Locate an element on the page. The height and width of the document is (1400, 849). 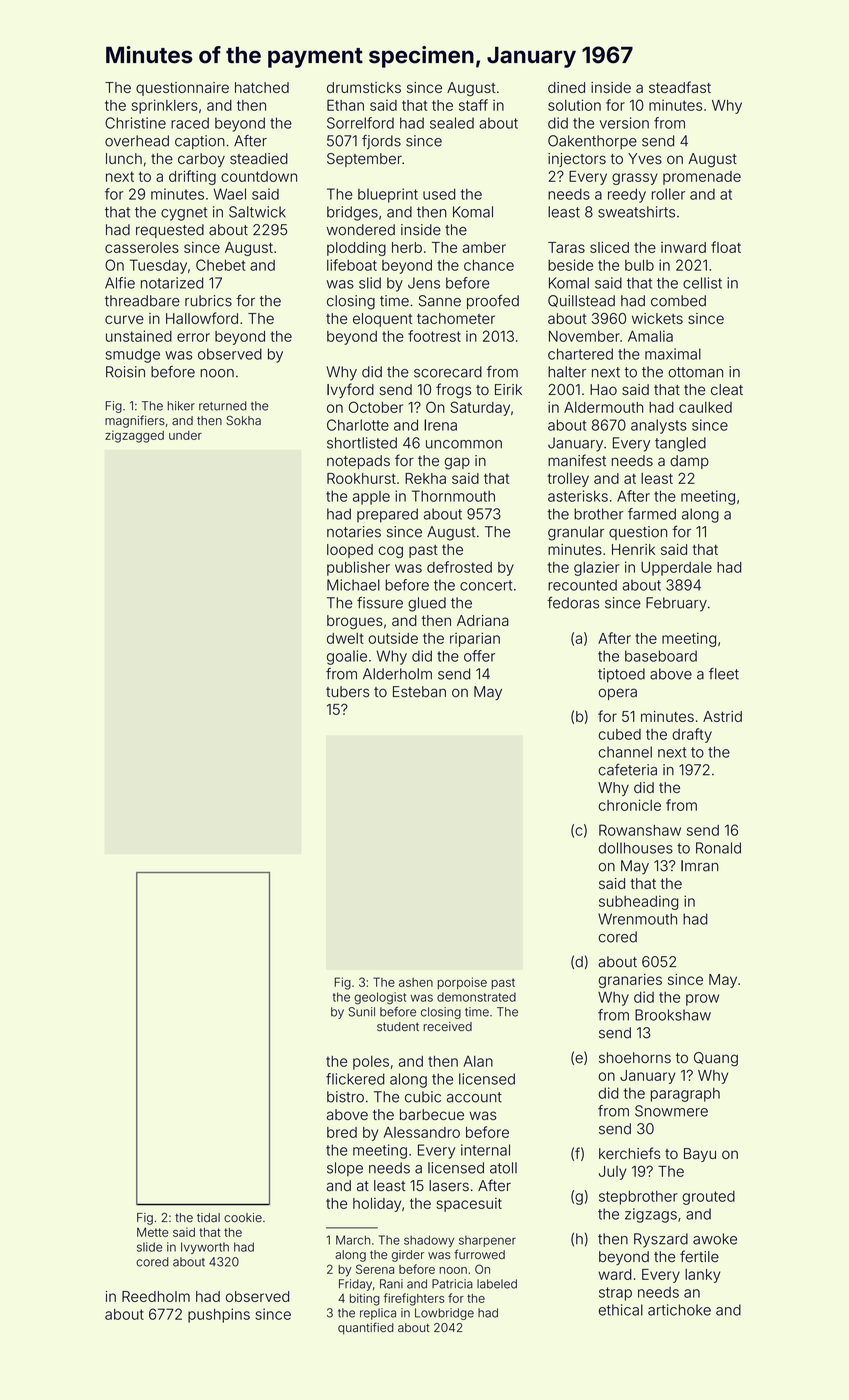
sprinklers is located at coordinates (165, 106).
